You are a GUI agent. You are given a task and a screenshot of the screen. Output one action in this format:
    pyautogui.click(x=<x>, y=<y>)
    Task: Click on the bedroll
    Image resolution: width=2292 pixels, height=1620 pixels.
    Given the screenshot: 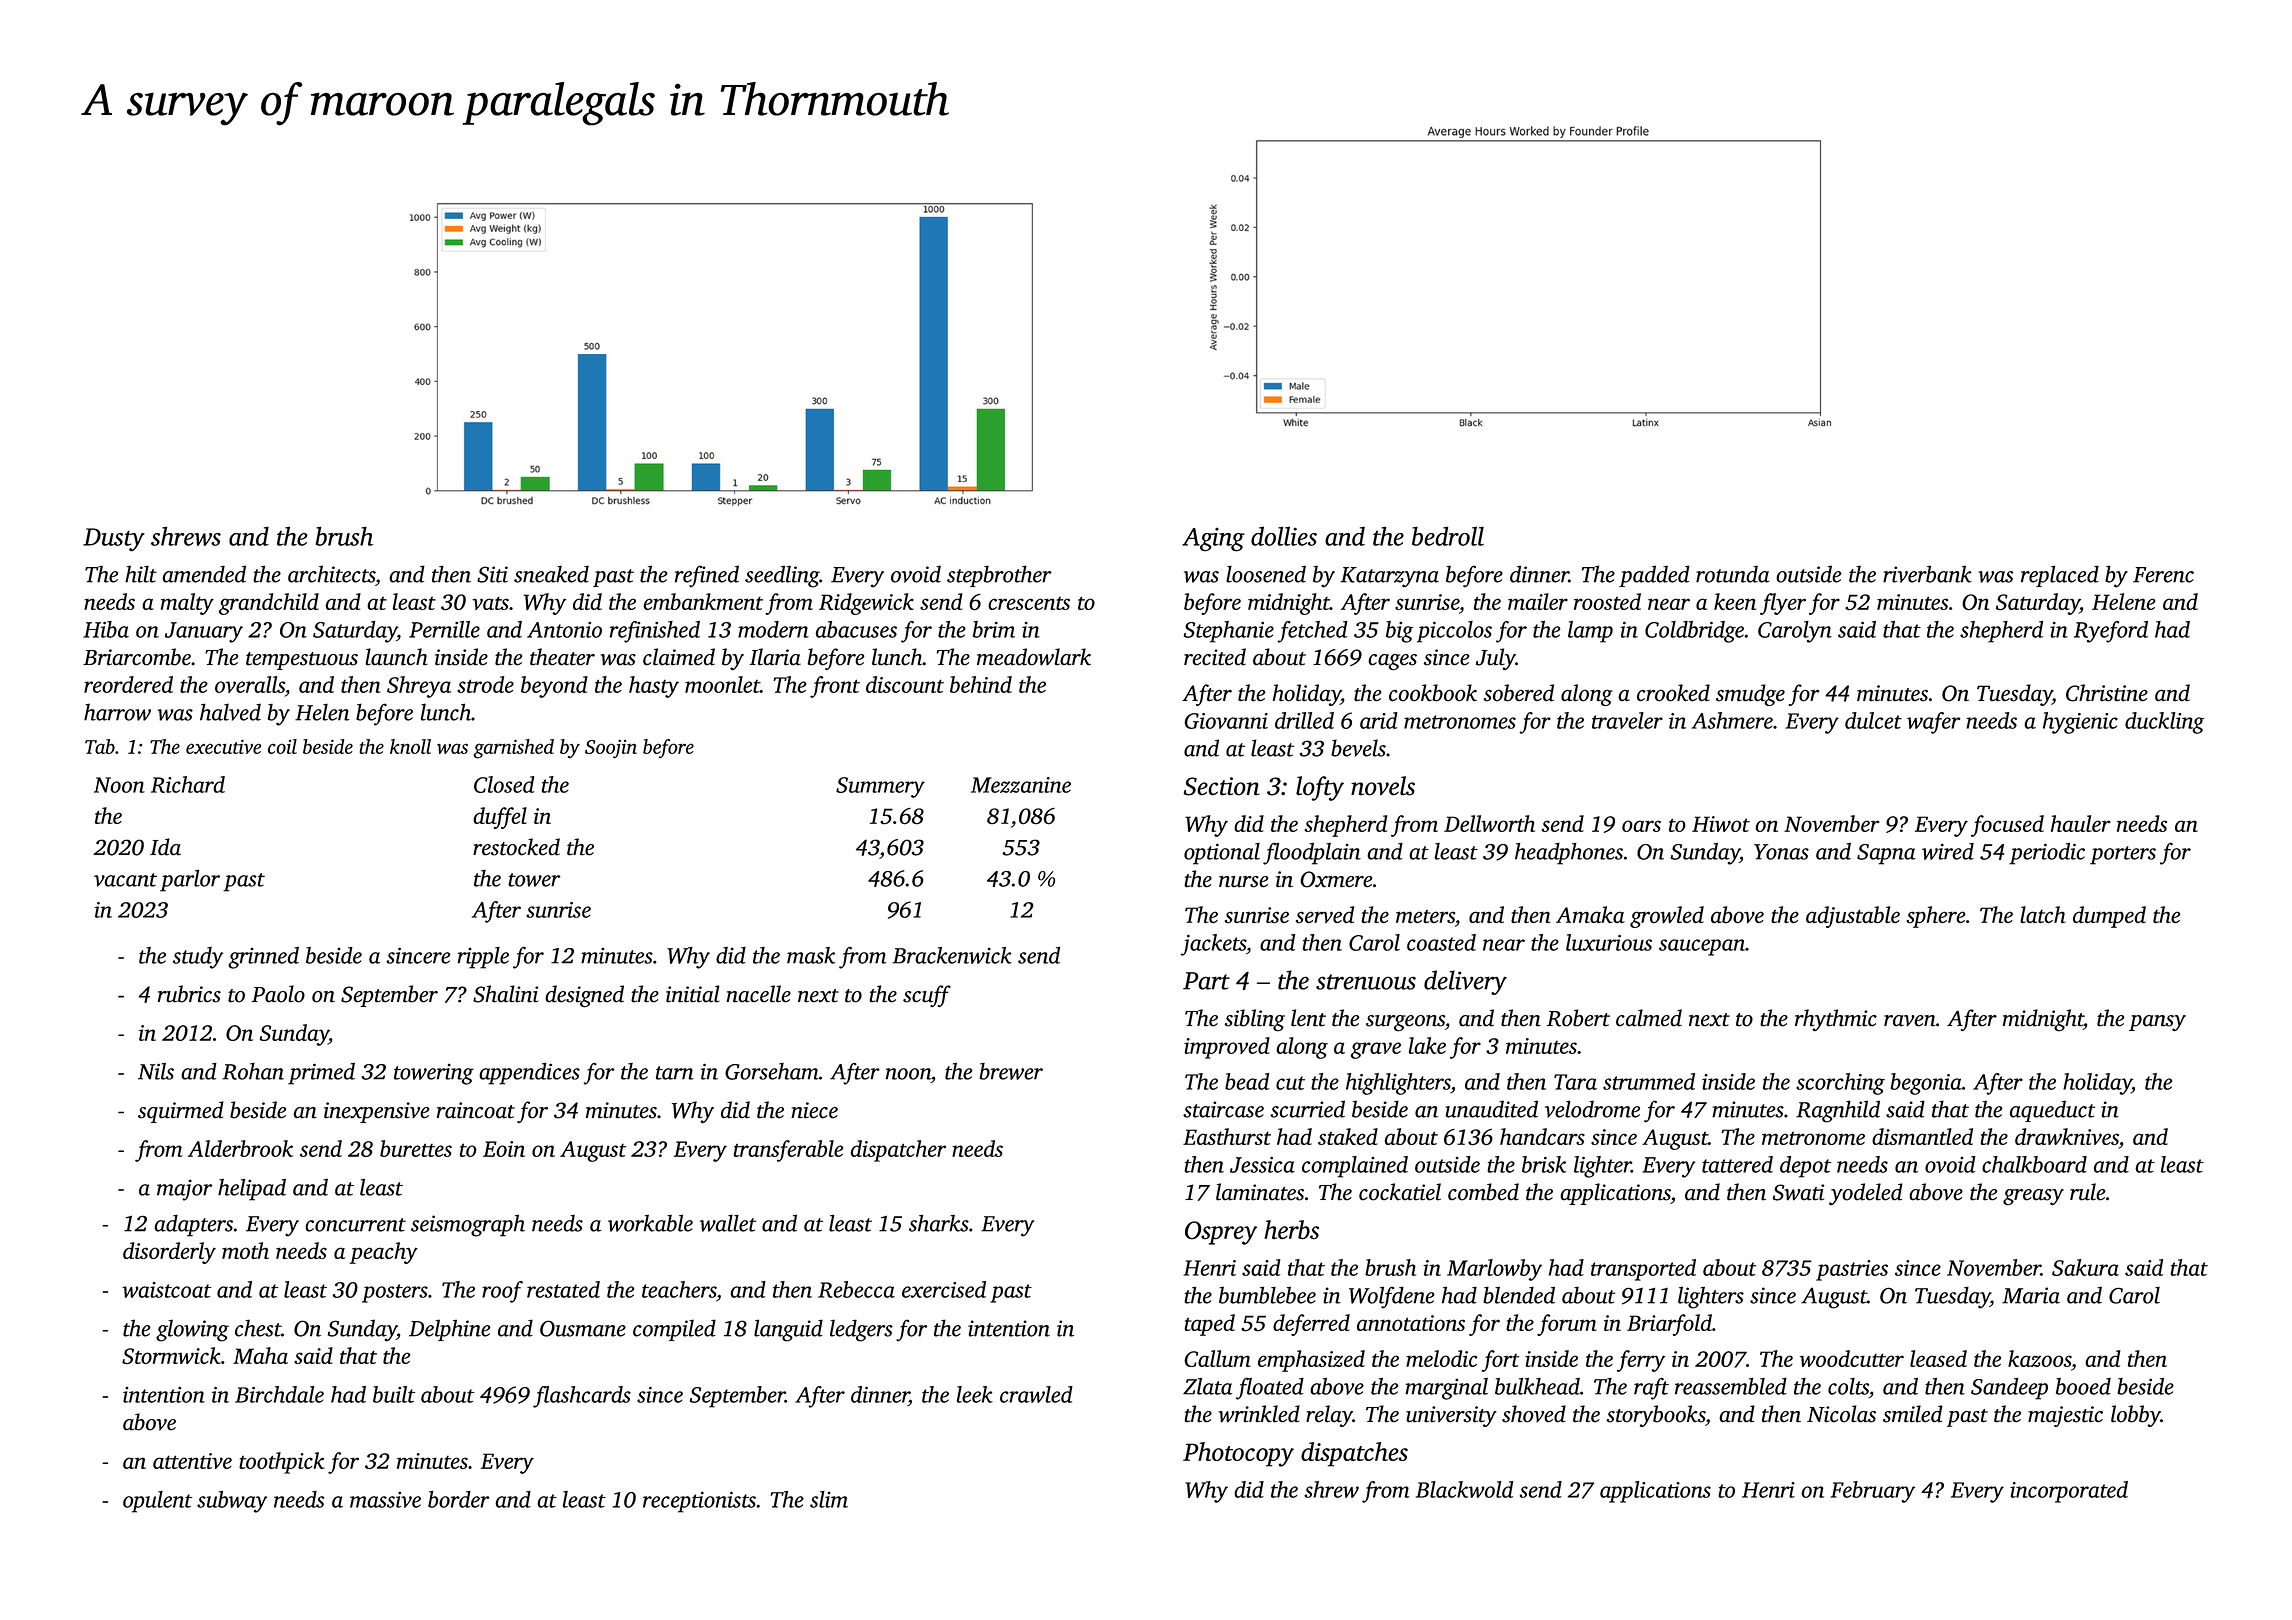 What is the action you would take?
    pyautogui.click(x=1448, y=536)
